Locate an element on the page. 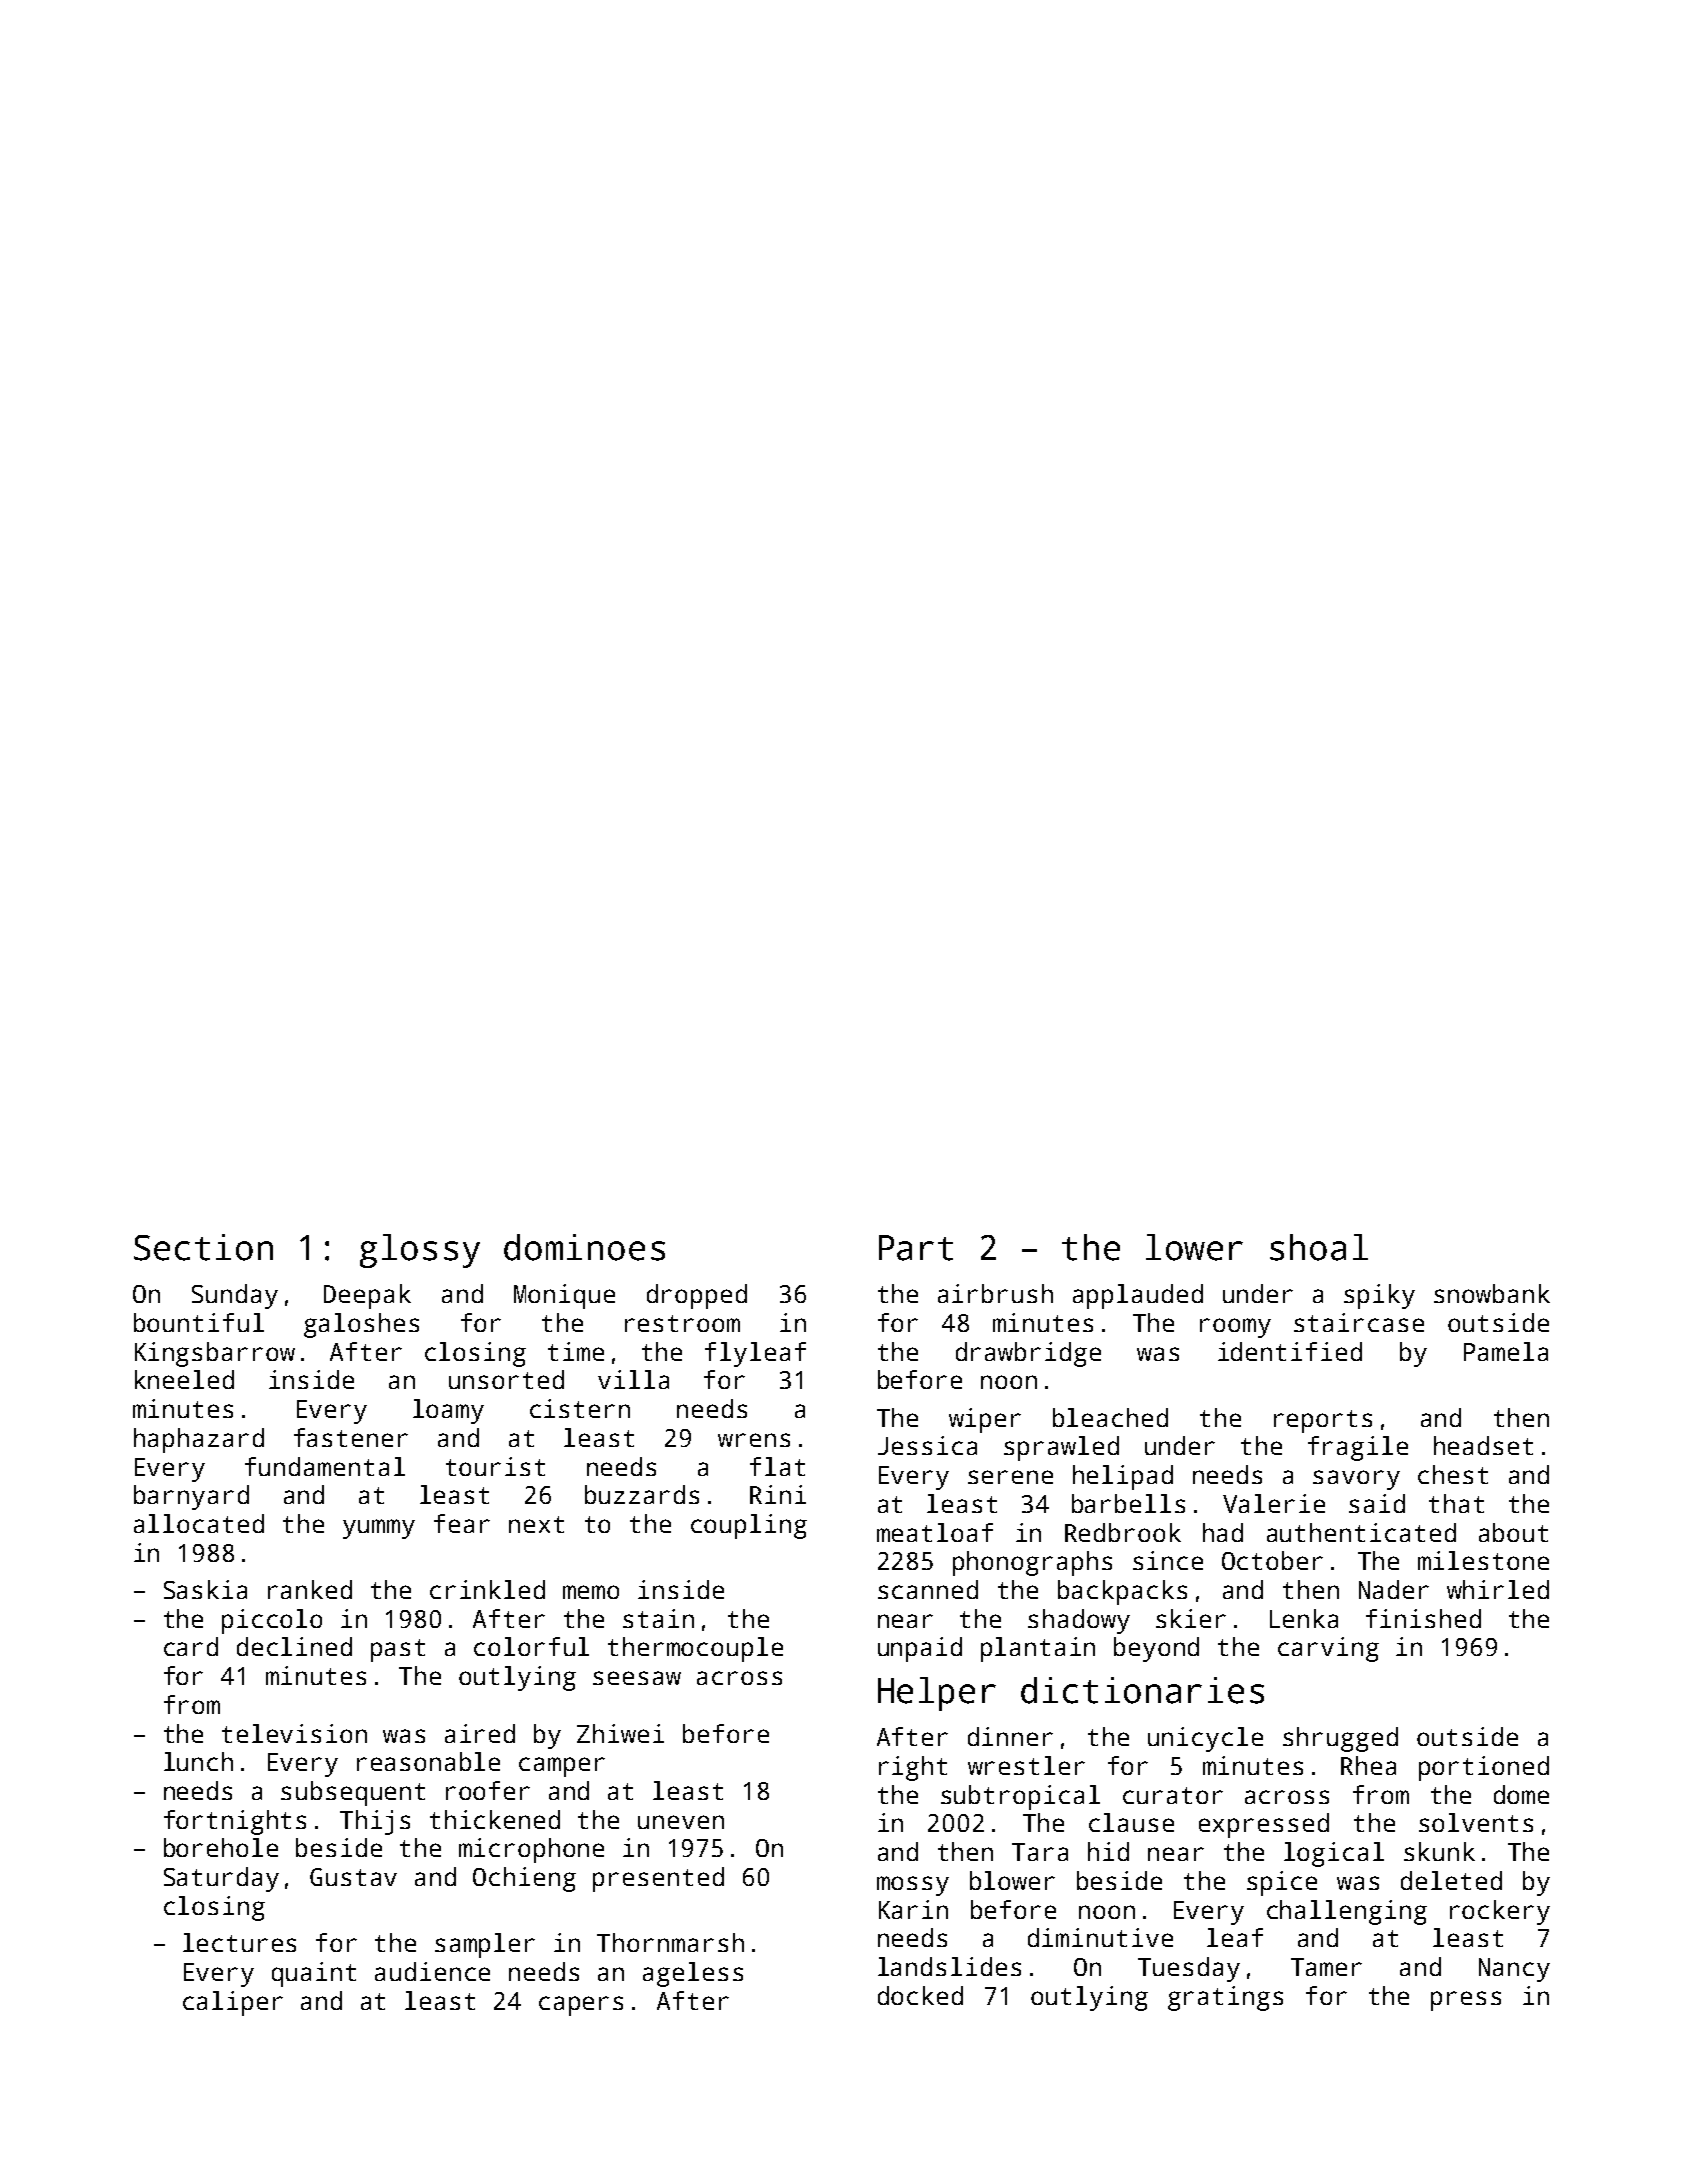 The image size is (1683, 2178). Gustav is located at coordinates (353, 1877).
